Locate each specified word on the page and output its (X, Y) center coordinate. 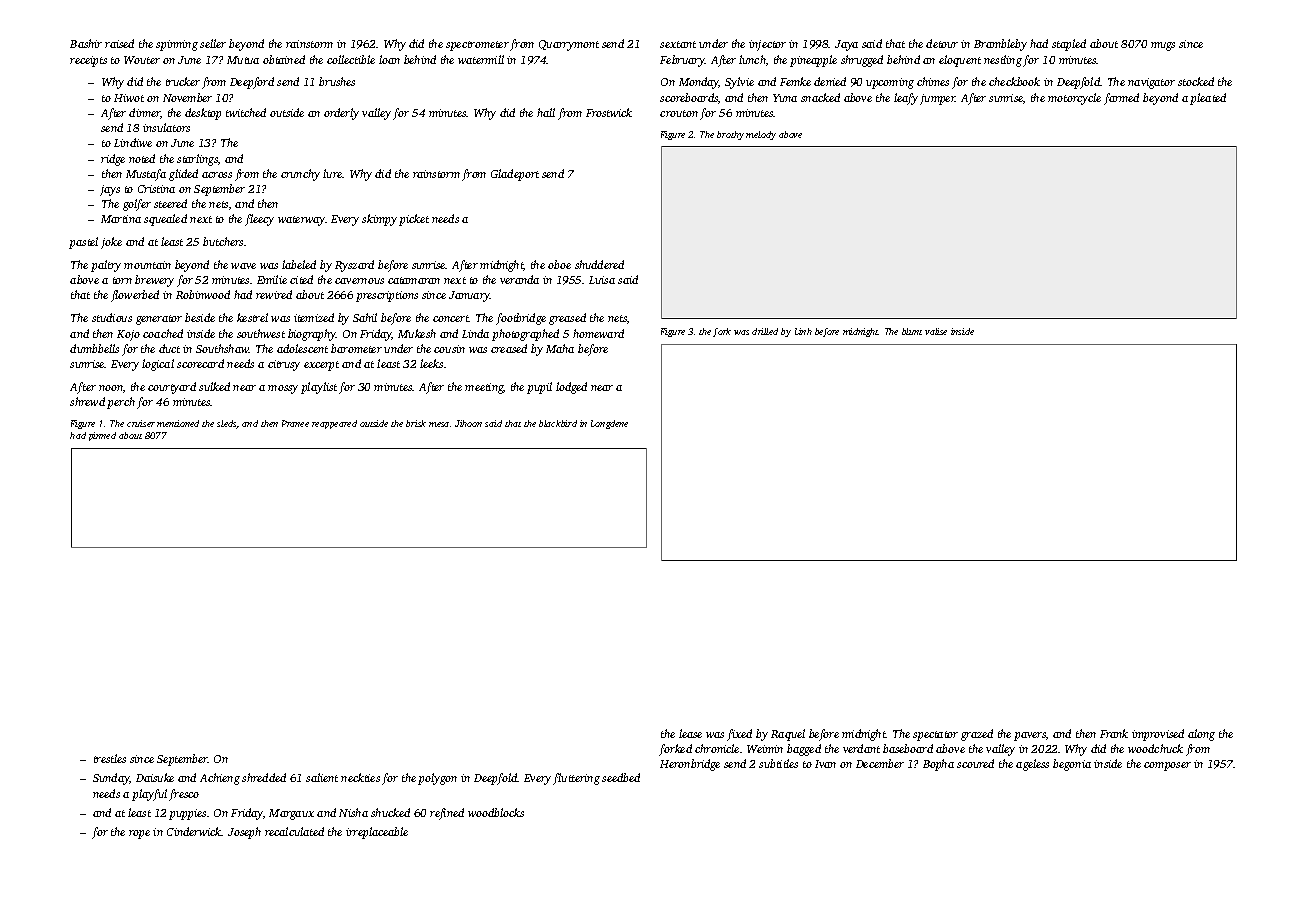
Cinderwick (194, 831)
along (1201, 735)
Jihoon (468, 423)
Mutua (243, 60)
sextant (678, 44)
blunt (912, 331)
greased (567, 319)
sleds (227, 424)
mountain (147, 265)
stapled (1069, 45)
